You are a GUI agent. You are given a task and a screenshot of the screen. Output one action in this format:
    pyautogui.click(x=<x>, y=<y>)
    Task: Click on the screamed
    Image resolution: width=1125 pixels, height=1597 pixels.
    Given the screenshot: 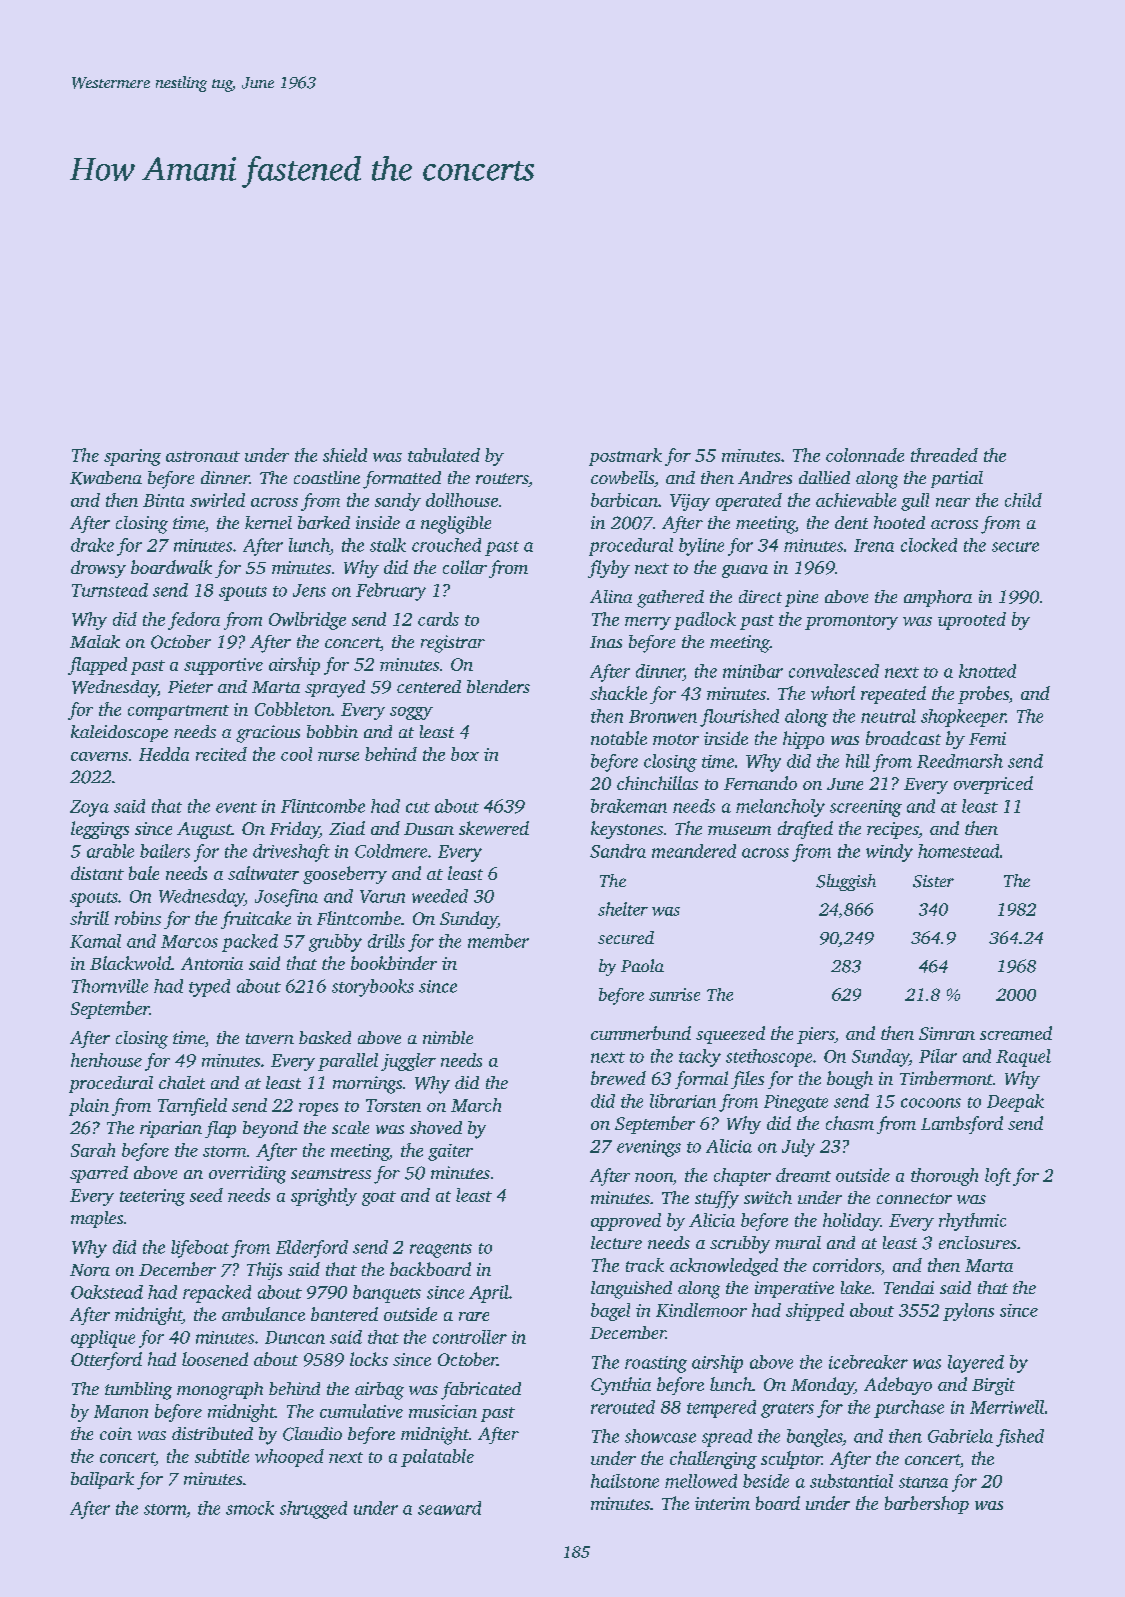 What is the action you would take?
    pyautogui.click(x=1016, y=1033)
